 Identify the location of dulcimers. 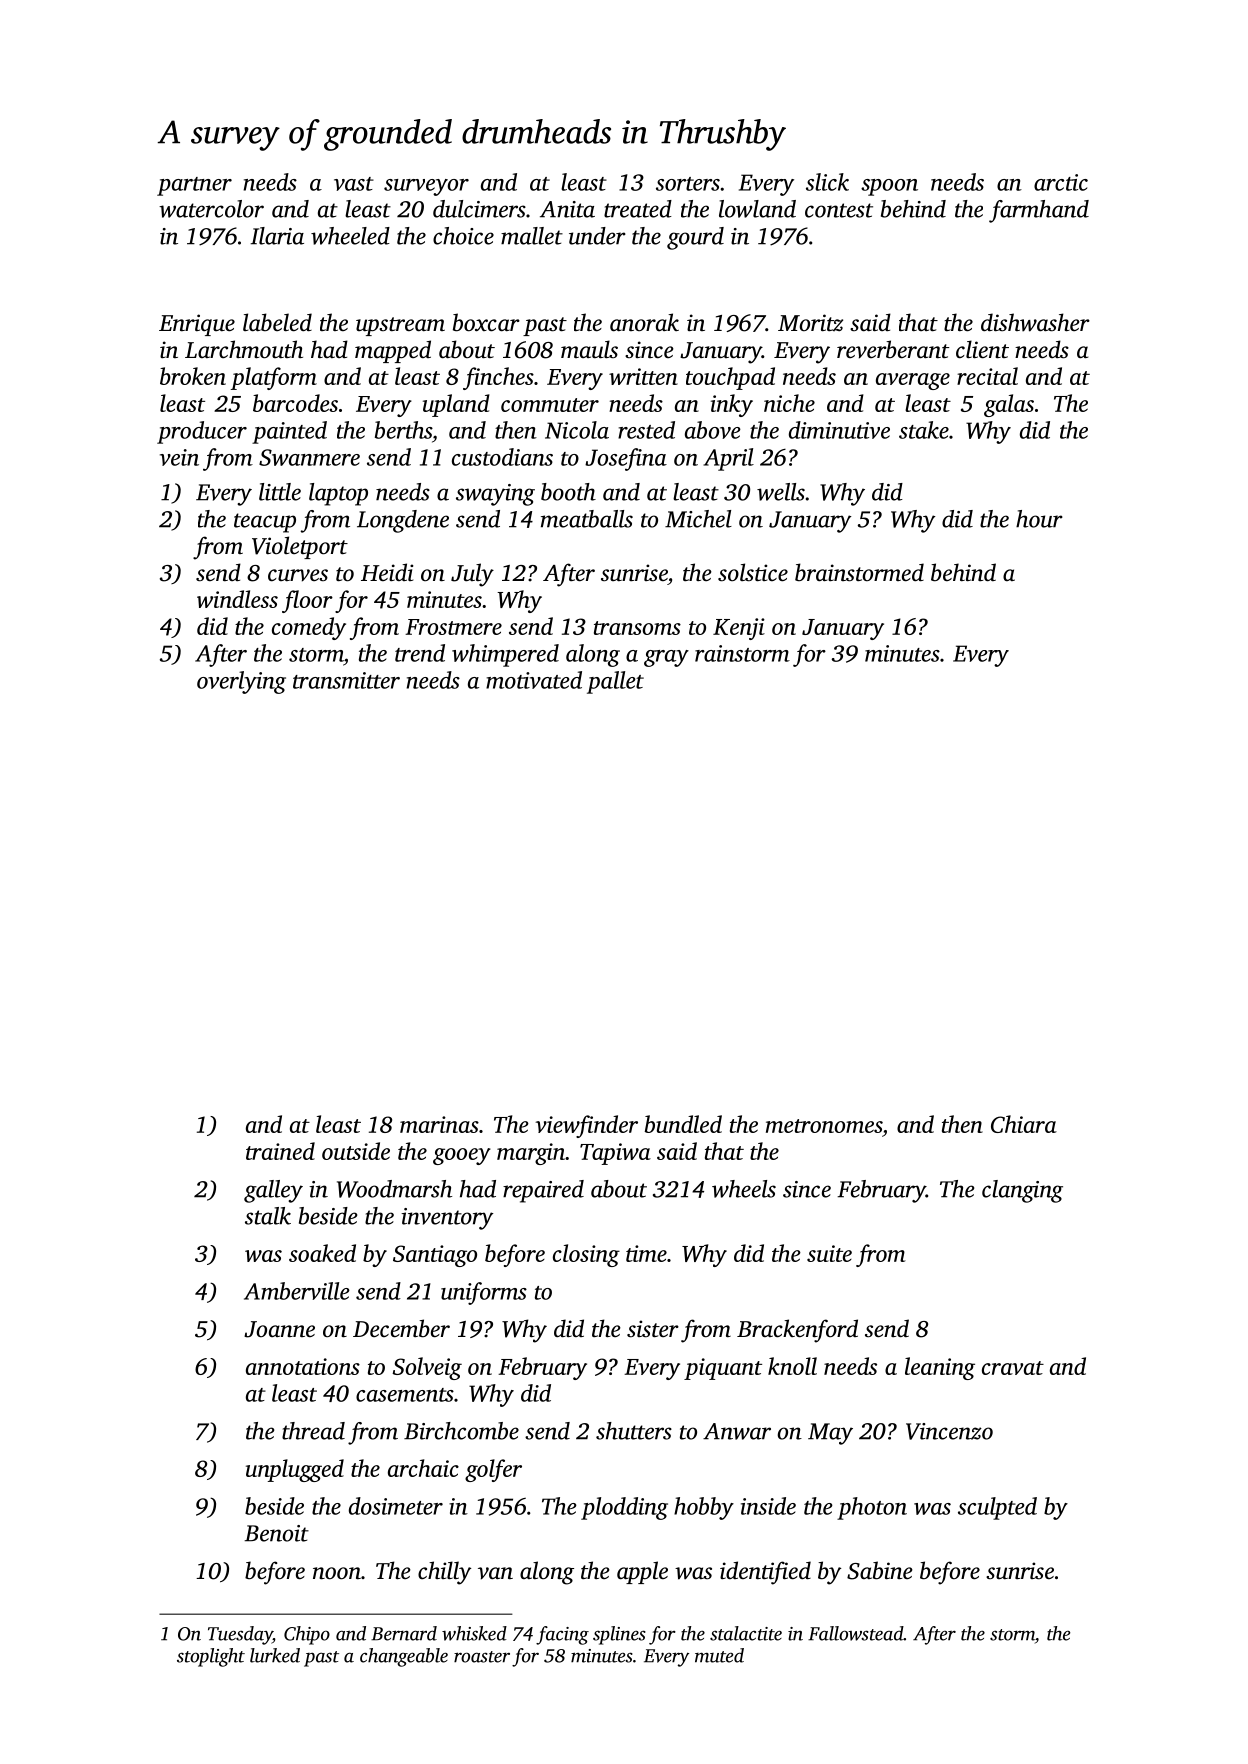
(479, 209).
